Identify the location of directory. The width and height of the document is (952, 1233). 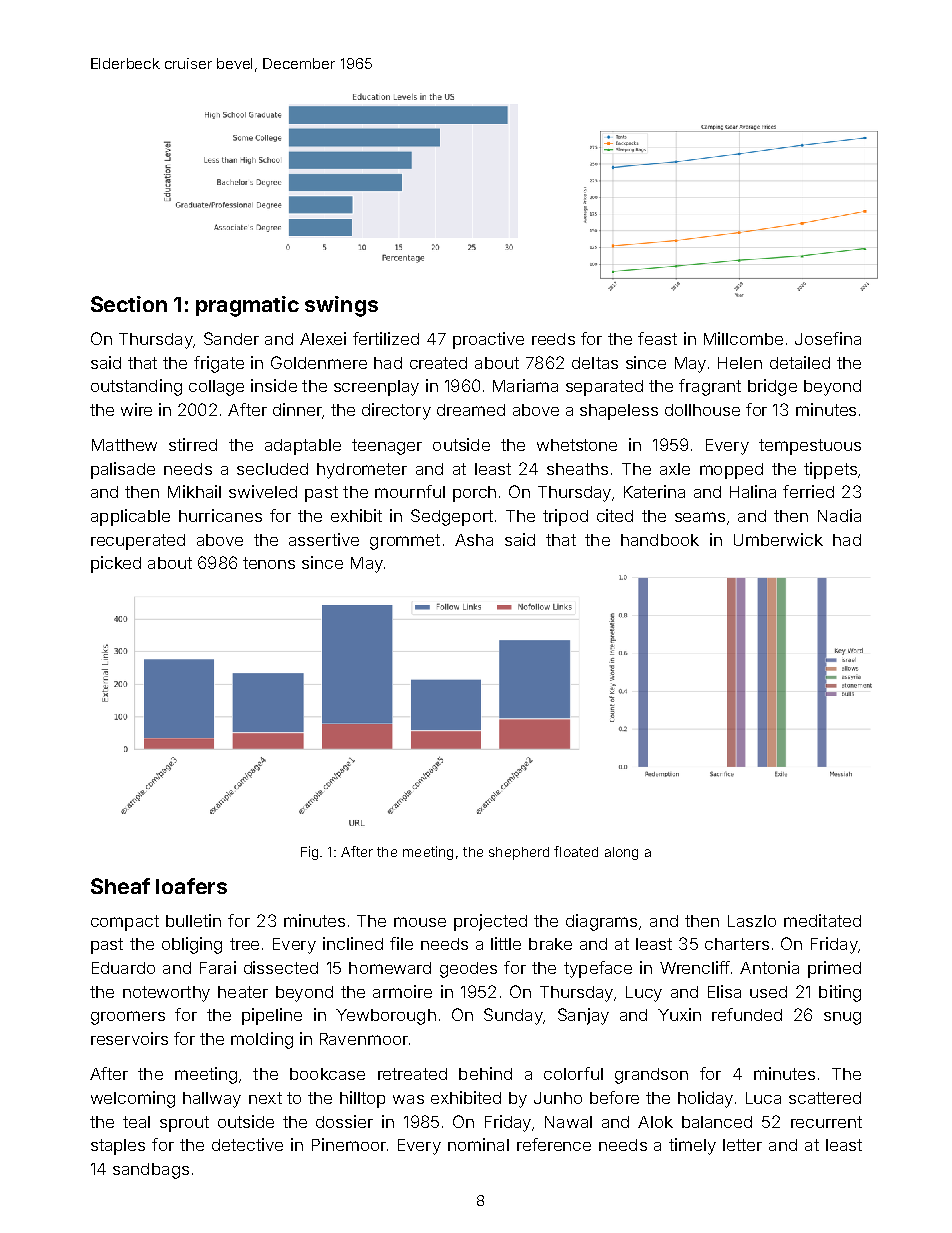
(396, 411).
